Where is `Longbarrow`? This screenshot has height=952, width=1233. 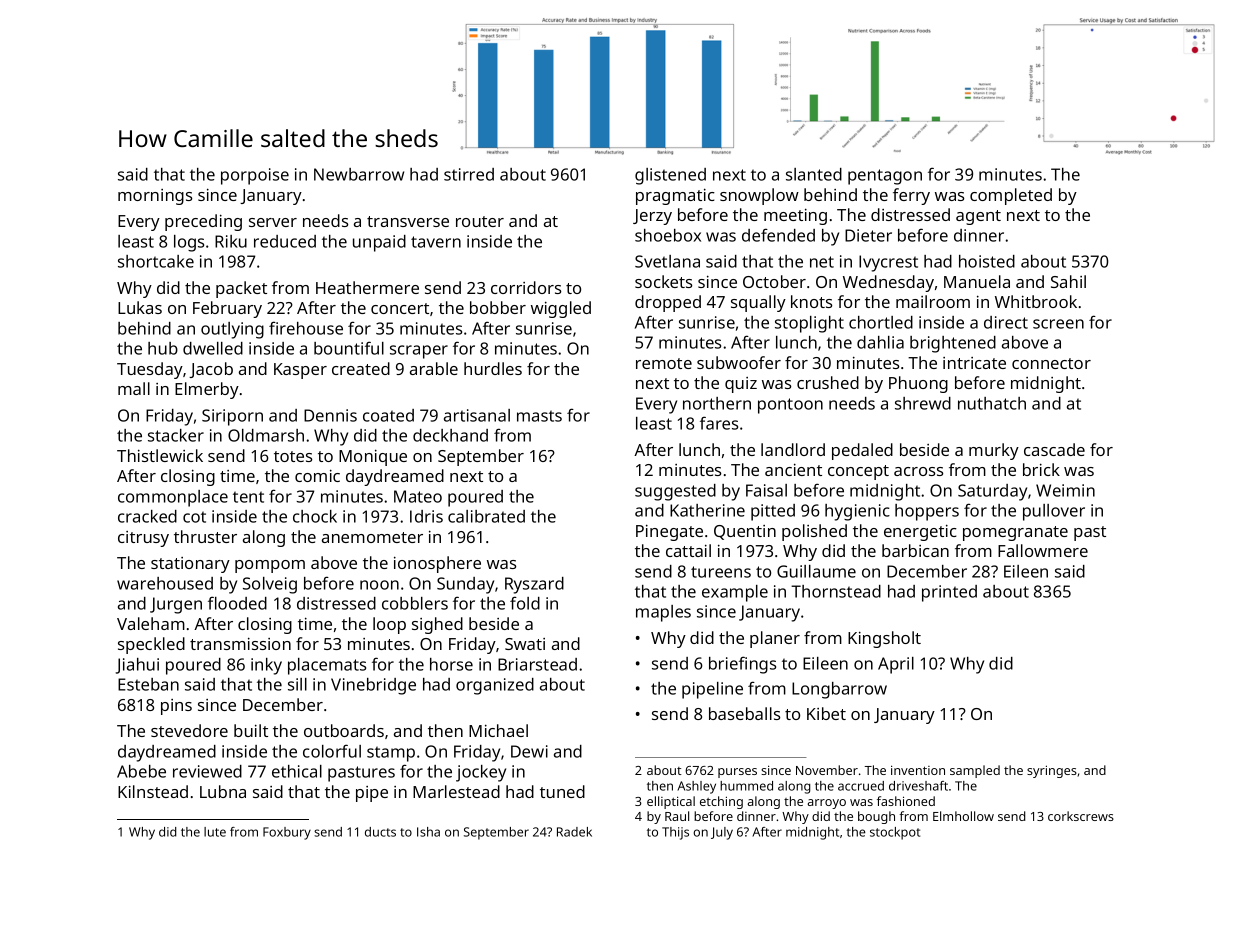 Longbarrow is located at coordinates (839, 690).
